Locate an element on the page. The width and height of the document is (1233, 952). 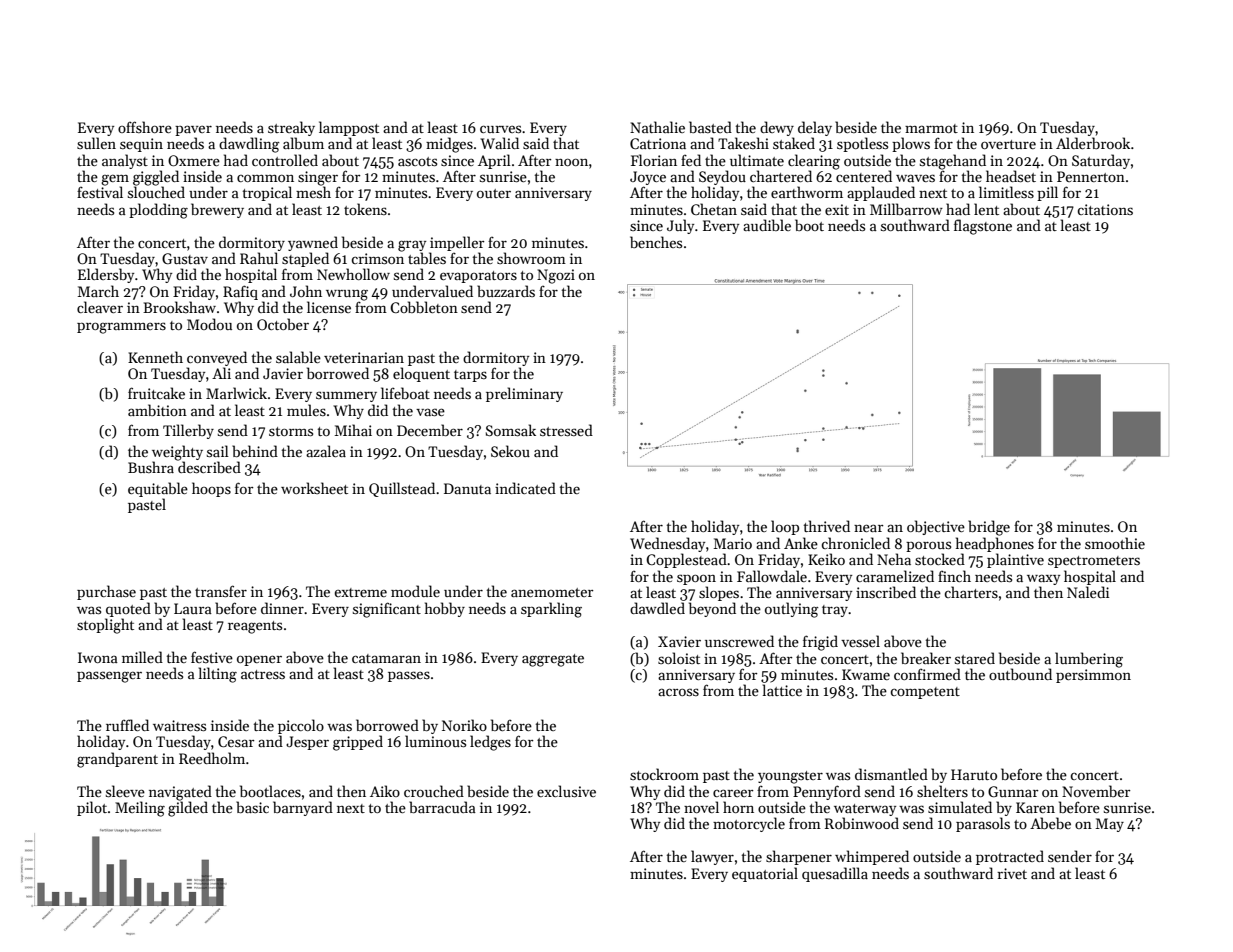
lattice is located at coordinates (782, 690).
